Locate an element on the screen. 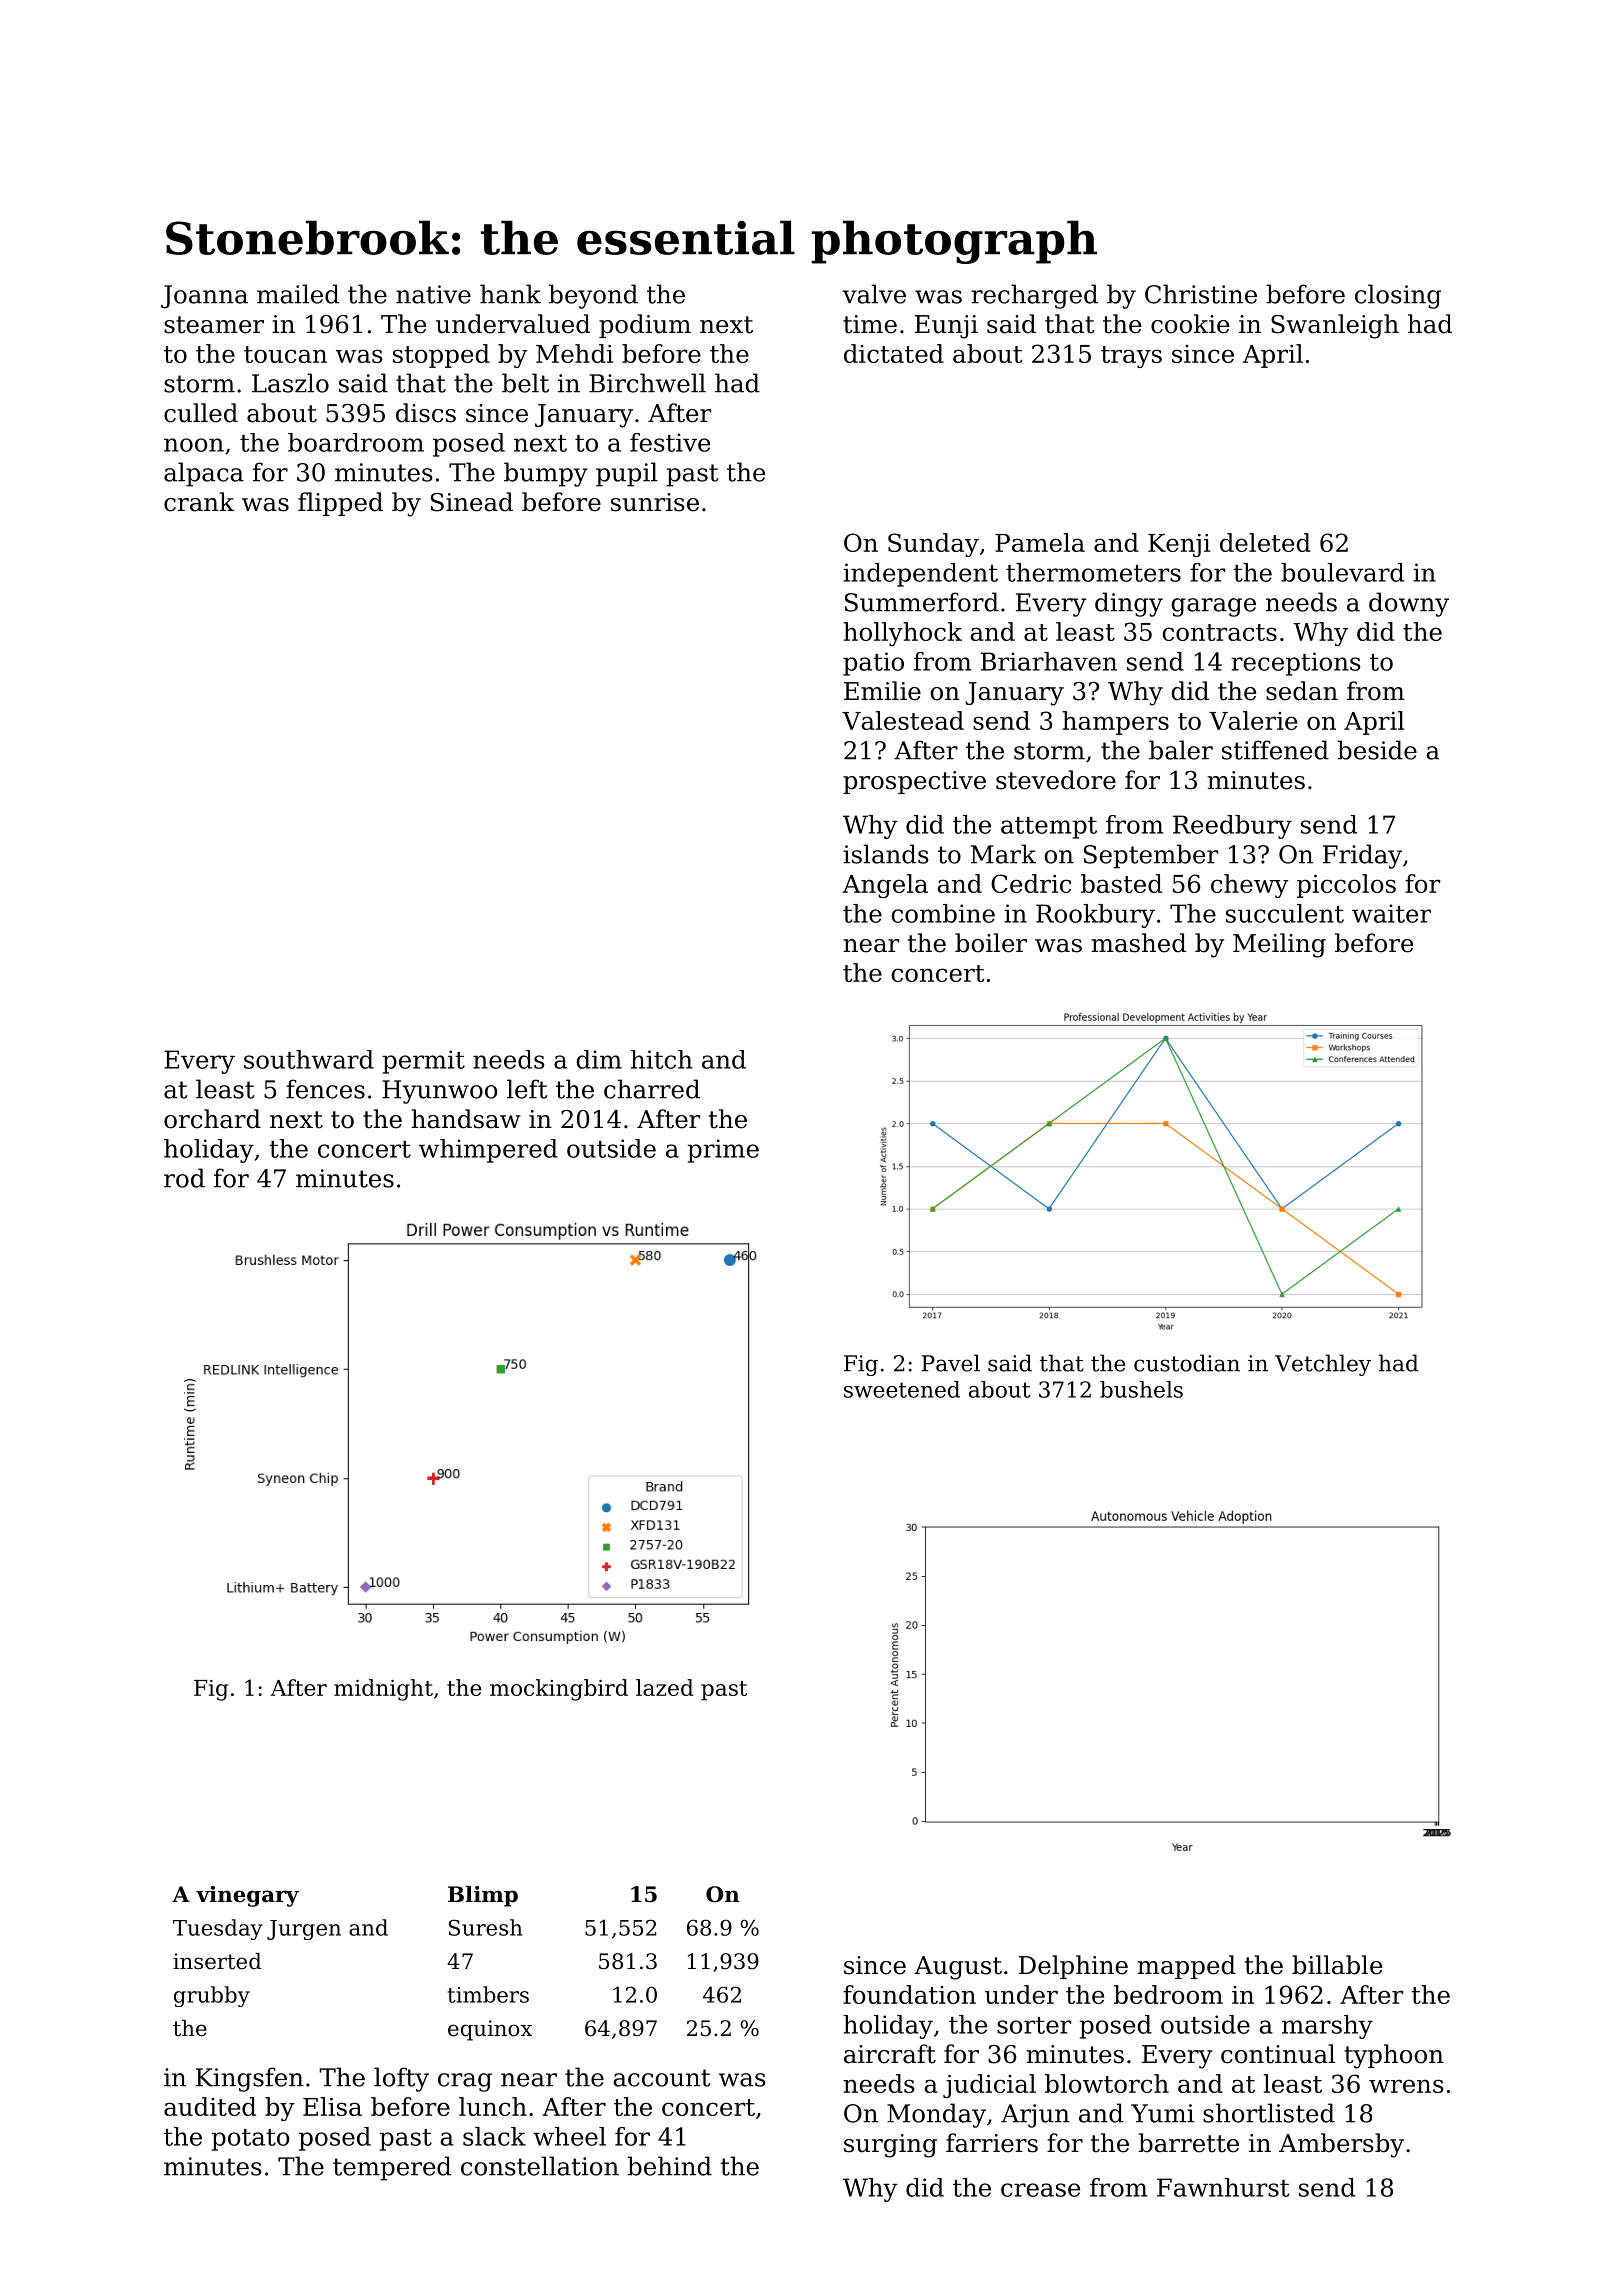 This screenshot has width=1620, height=2292. Ambersby is located at coordinates (1341, 2145).
